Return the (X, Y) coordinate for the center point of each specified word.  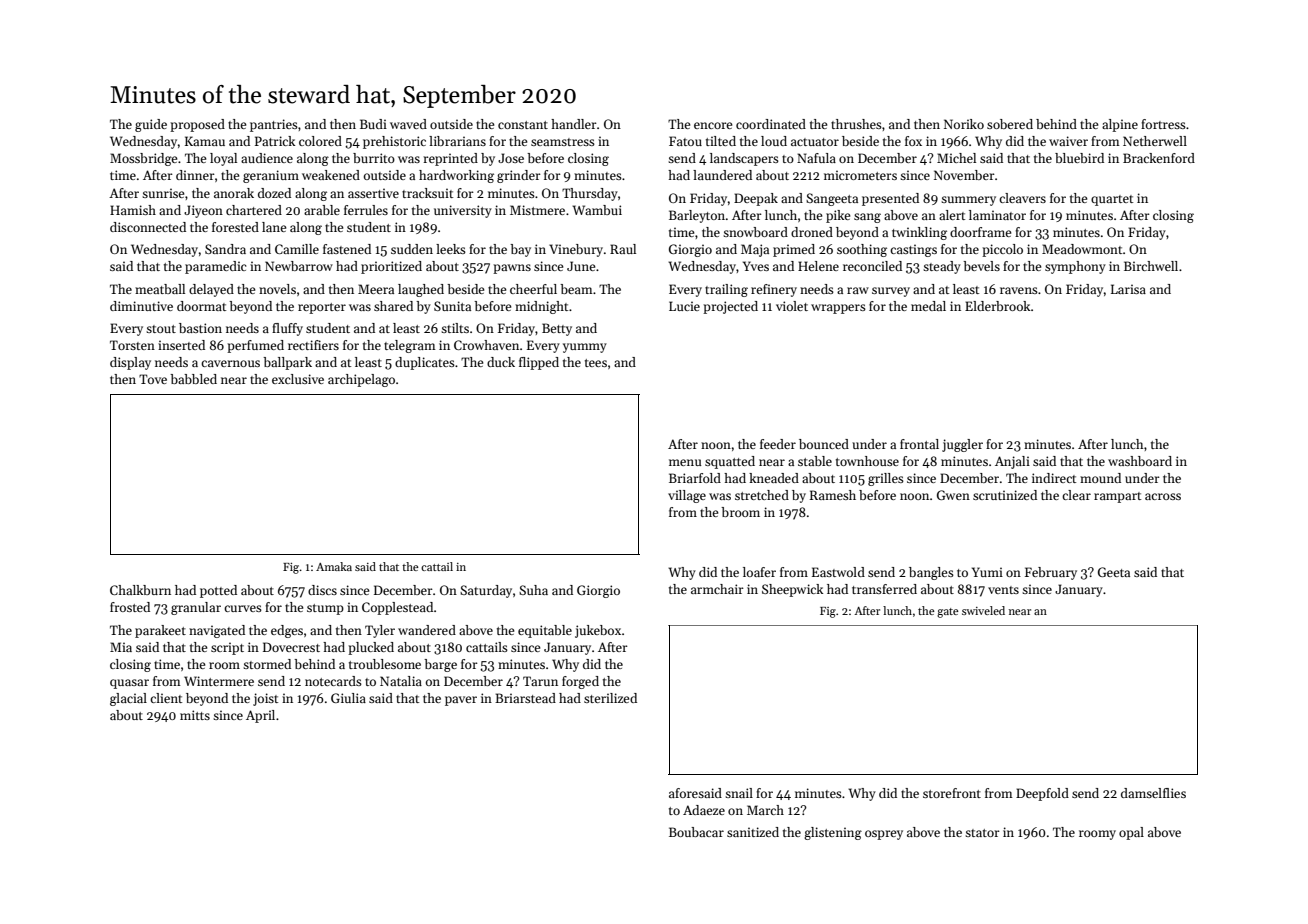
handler (574, 124)
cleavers (1022, 198)
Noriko (964, 124)
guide (151, 125)
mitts (195, 715)
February (1051, 573)
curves (243, 608)
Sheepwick (792, 590)
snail (739, 793)
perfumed (255, 346)
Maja (755, 250)
